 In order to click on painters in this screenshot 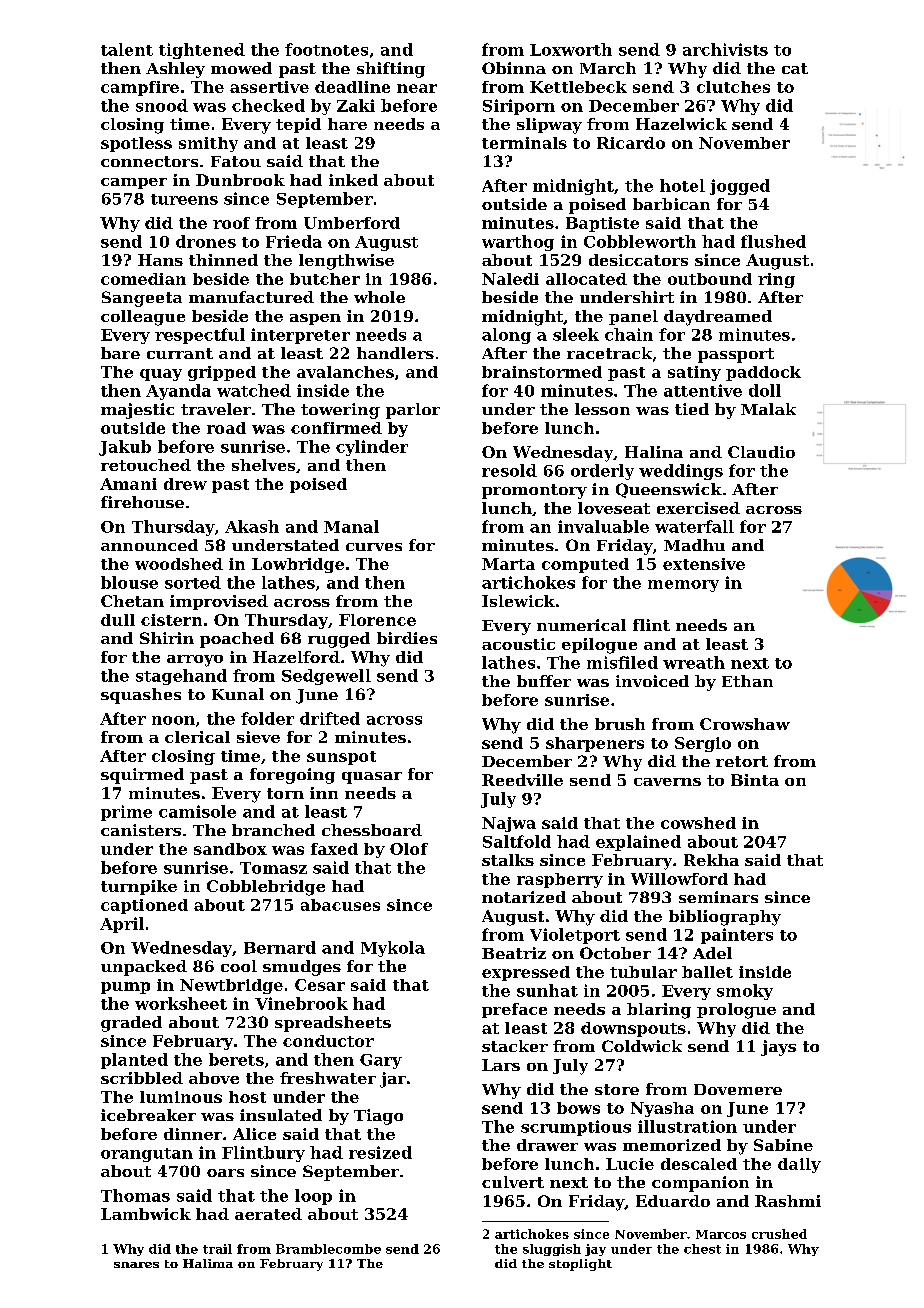, I will do `click(737, 936)`.
